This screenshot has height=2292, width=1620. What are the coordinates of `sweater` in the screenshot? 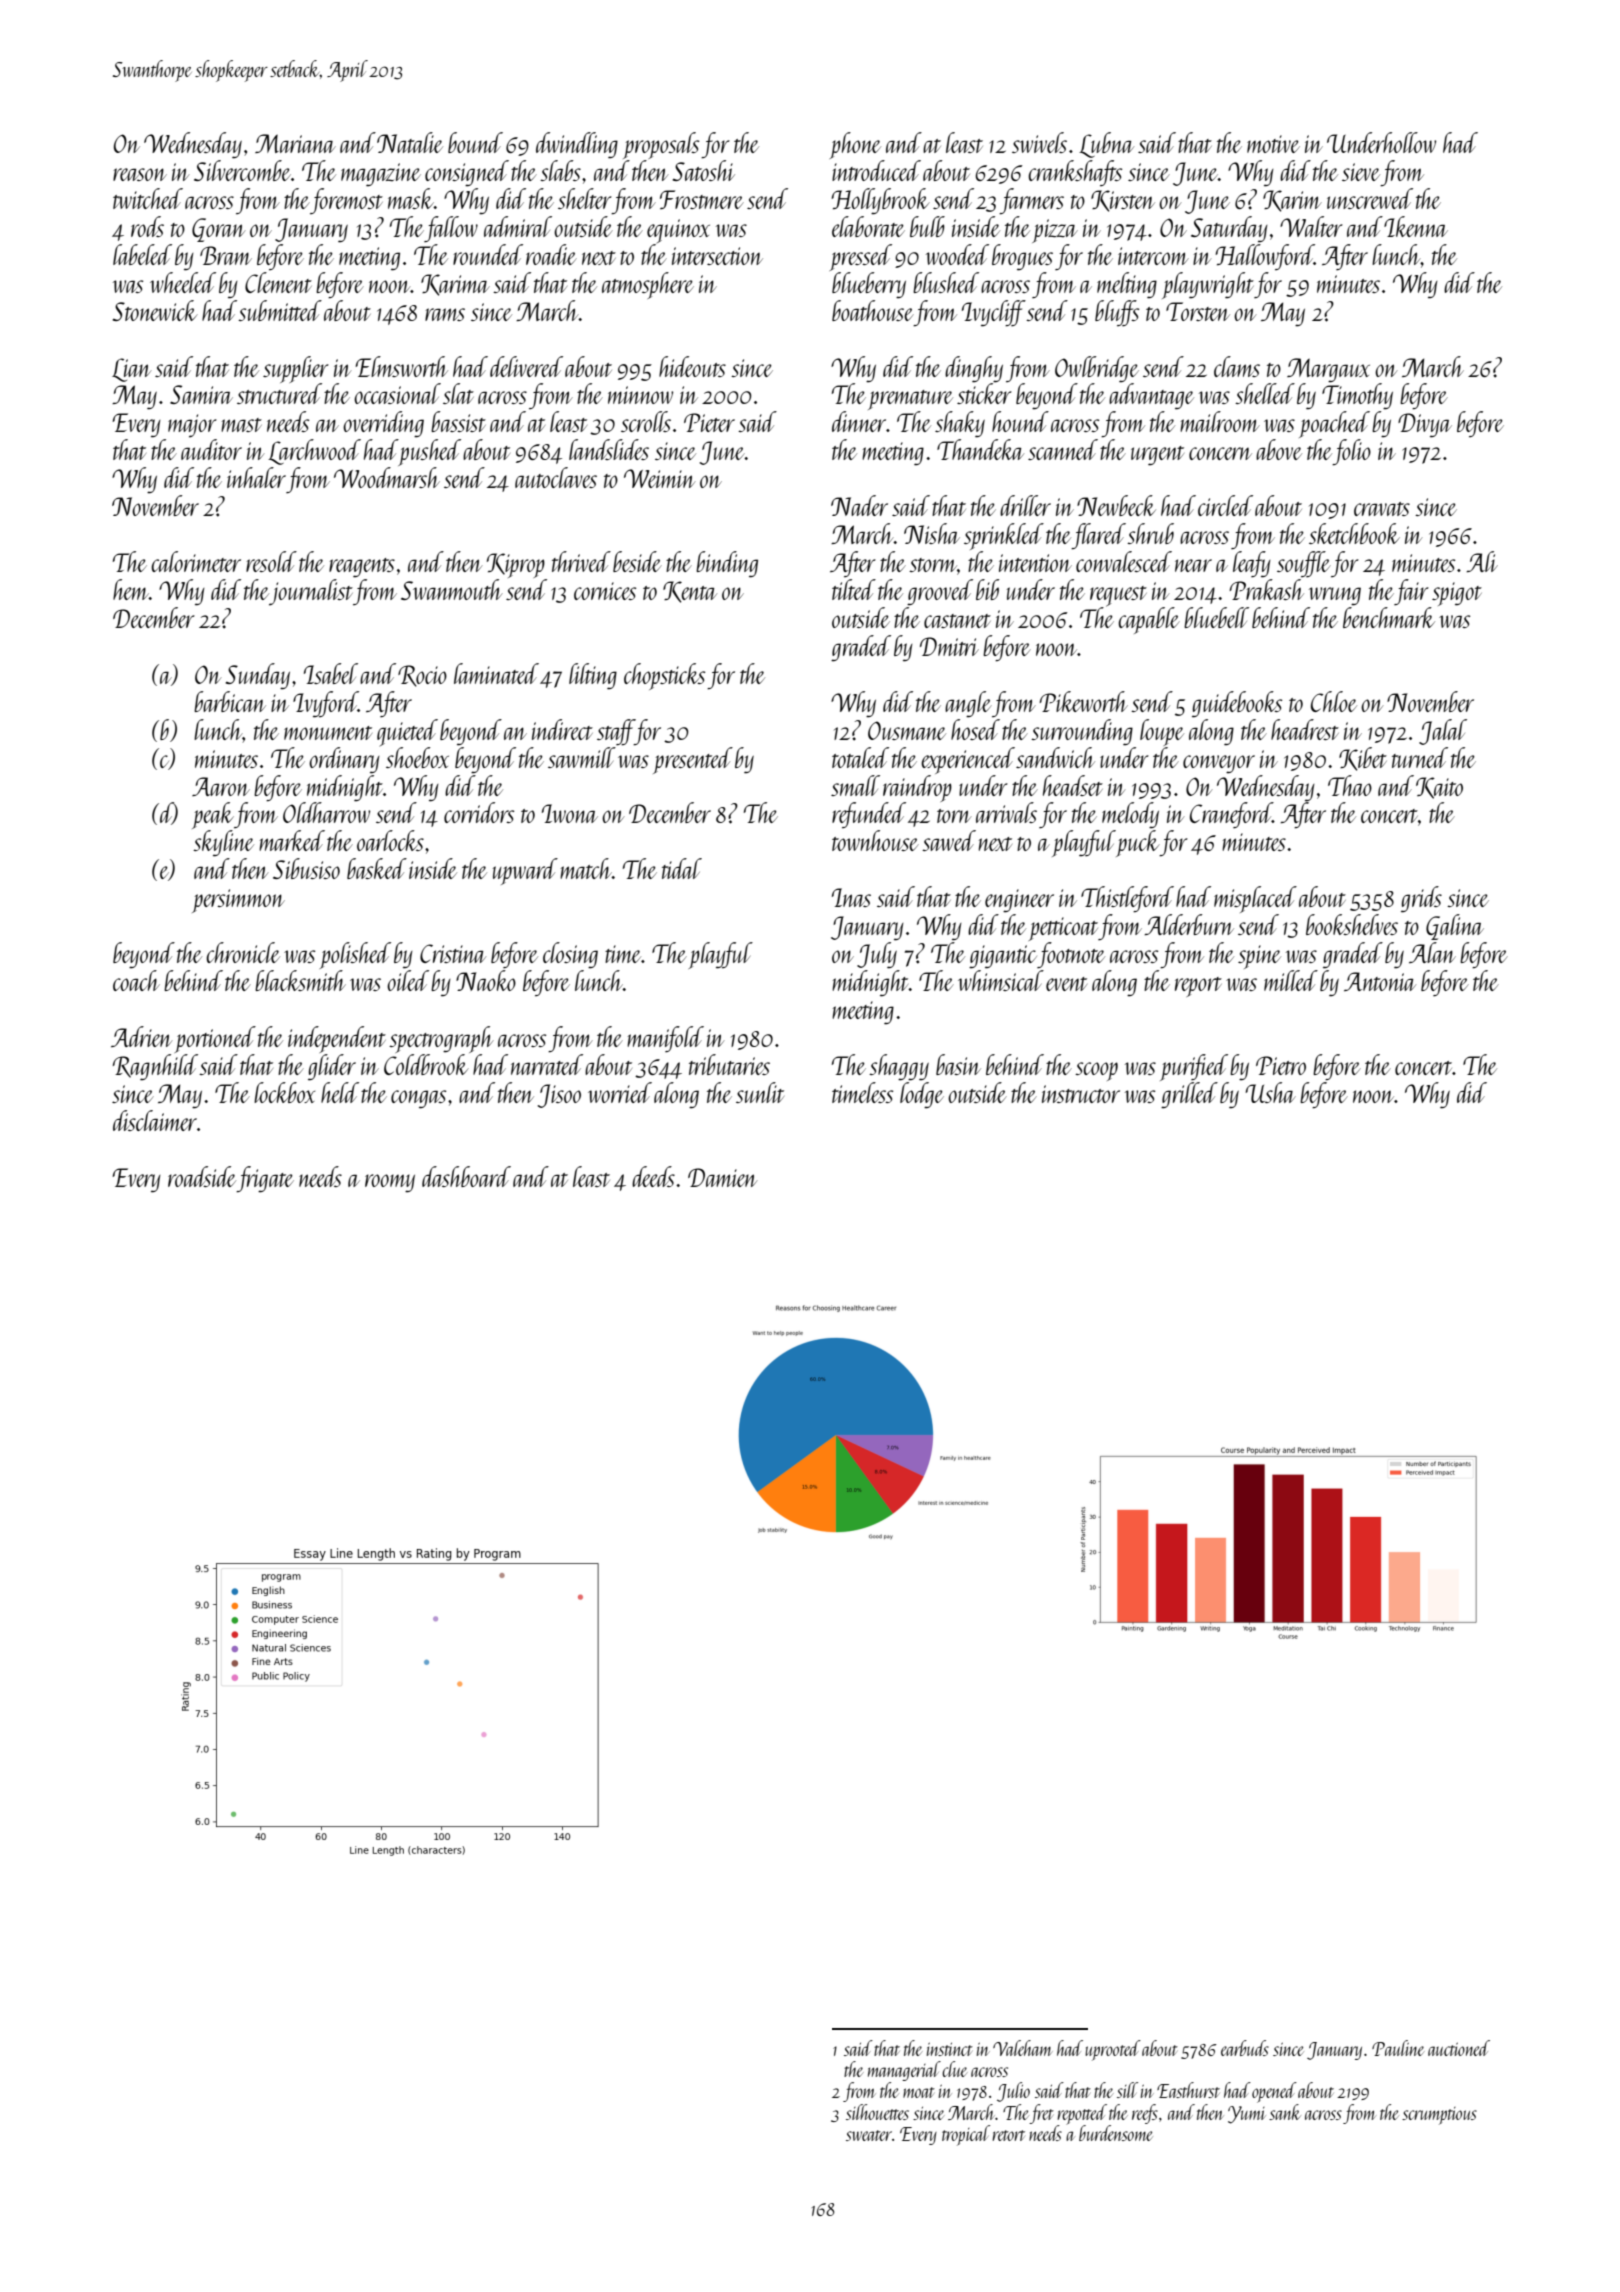 It's located at (869, 2135).
